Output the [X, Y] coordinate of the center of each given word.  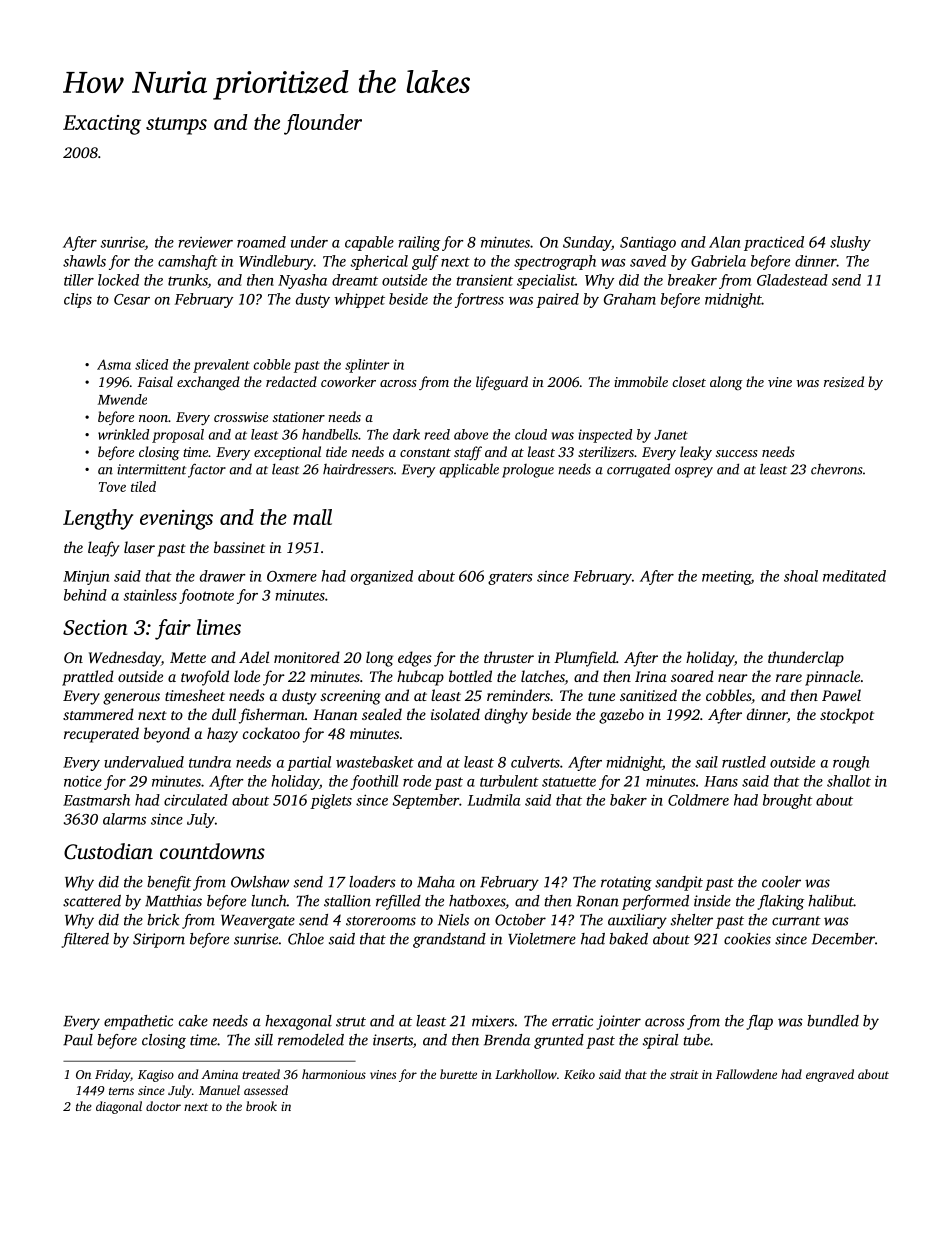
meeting [726, 578]
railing [419, 243]
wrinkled [123, 434]
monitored [307, 657]
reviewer [205, 242]
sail [706, 762]
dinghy [506, 716]
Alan [724, 242]
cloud [531, 434]
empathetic [138, 1022]
